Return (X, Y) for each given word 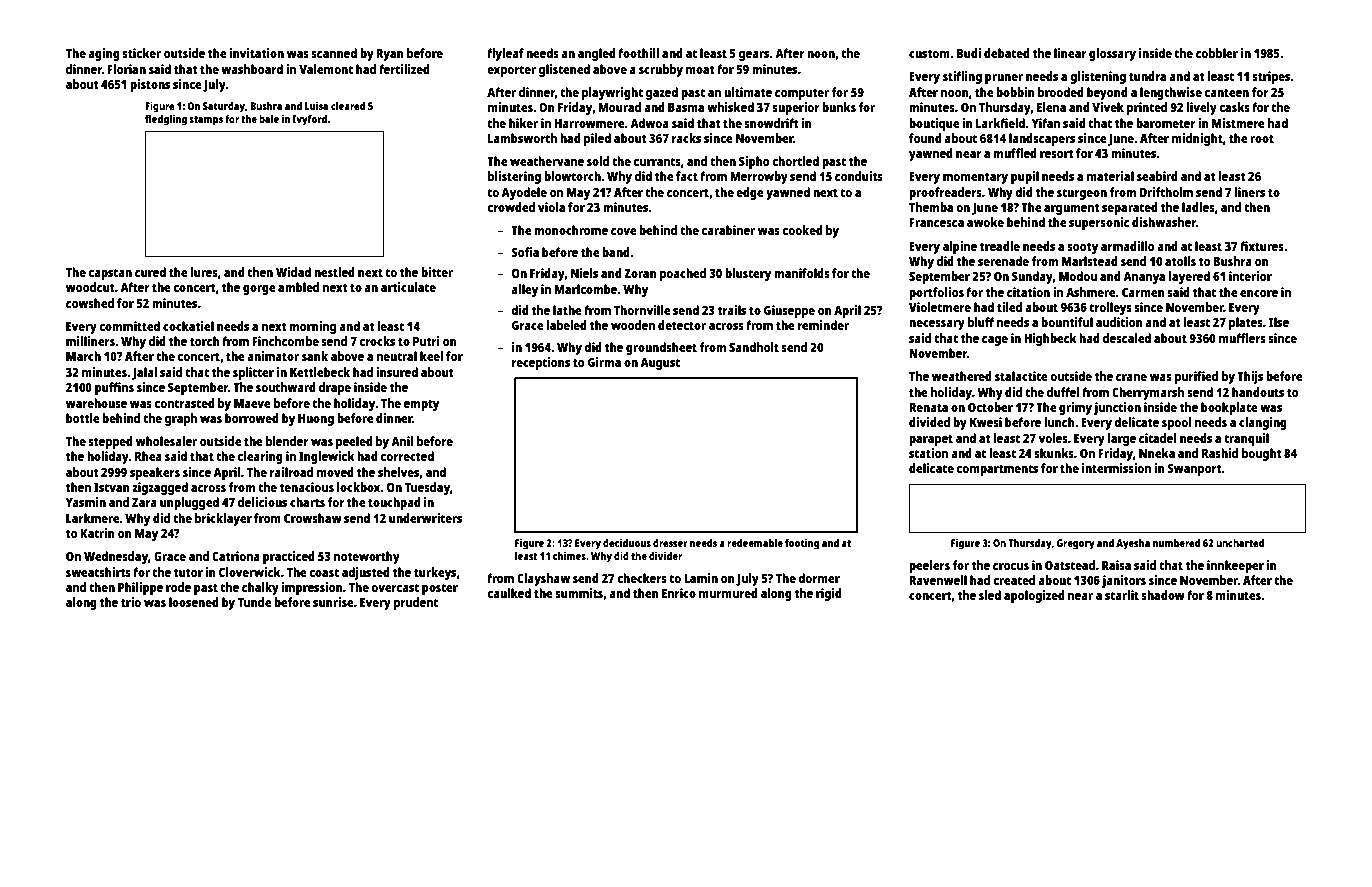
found (925, 138)
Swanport (1194, 470)
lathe (567, 310)
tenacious (307, 487)
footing (802, 544)
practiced (289, 557)
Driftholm (1166, 192)
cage (995, 341)
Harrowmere (589, 123)
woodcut (90, 287)
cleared (348, 106)
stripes (1271, 77)
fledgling (166, 120)
